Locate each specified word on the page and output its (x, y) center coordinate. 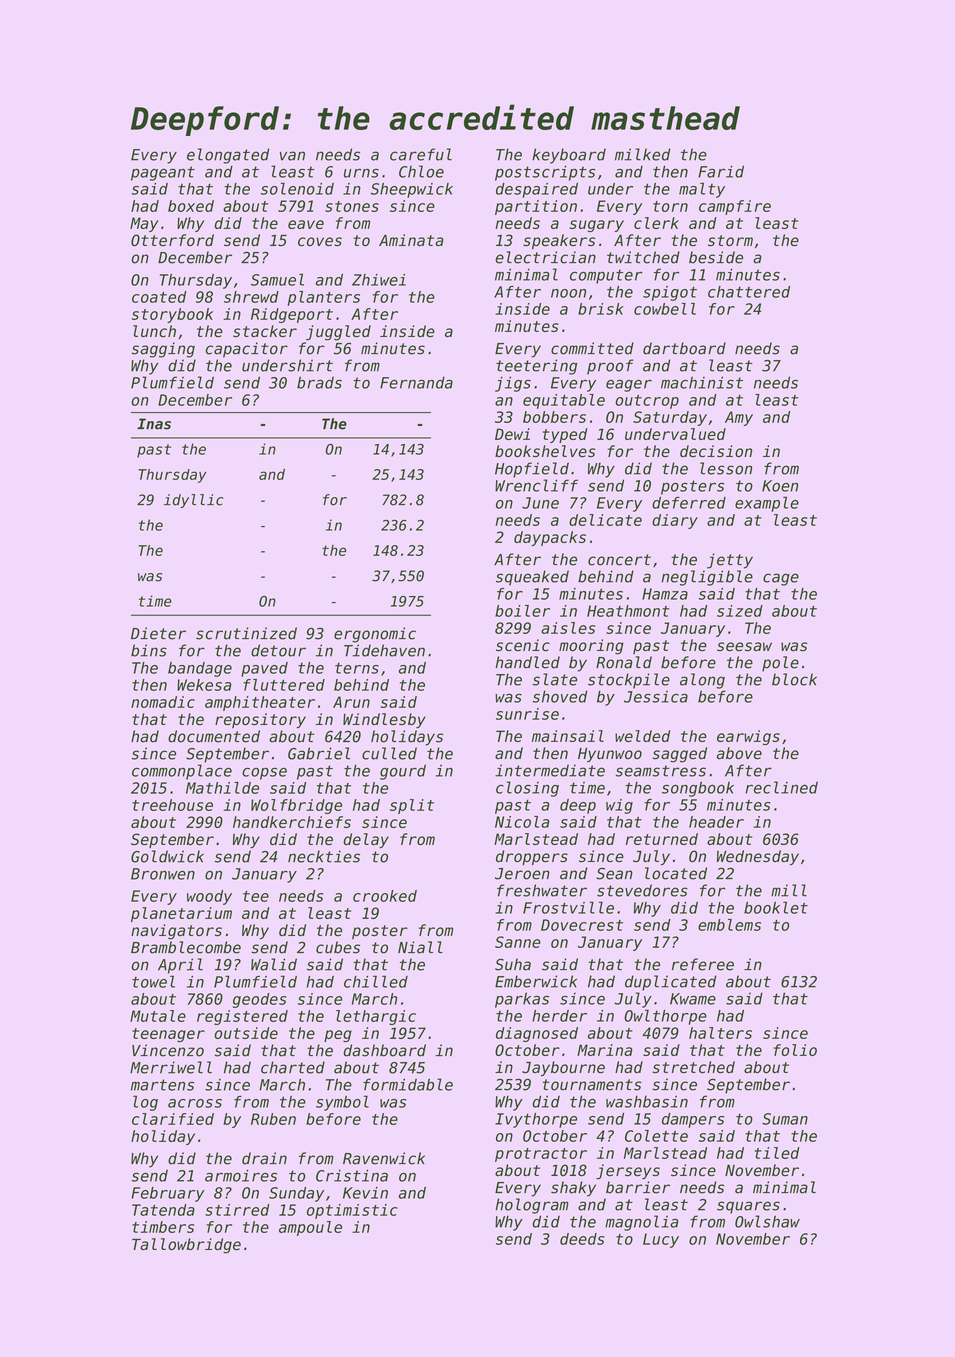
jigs (513, 384)
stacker (265, 331)
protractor (541, 1155)
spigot (670, 293)
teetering (536, 367)
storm (730, 241)
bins (149, 650)
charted (293, 1067)
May (144, 224)
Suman (785, 1119)
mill (789, 890)
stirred (237, 1210)
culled (389, 753)
